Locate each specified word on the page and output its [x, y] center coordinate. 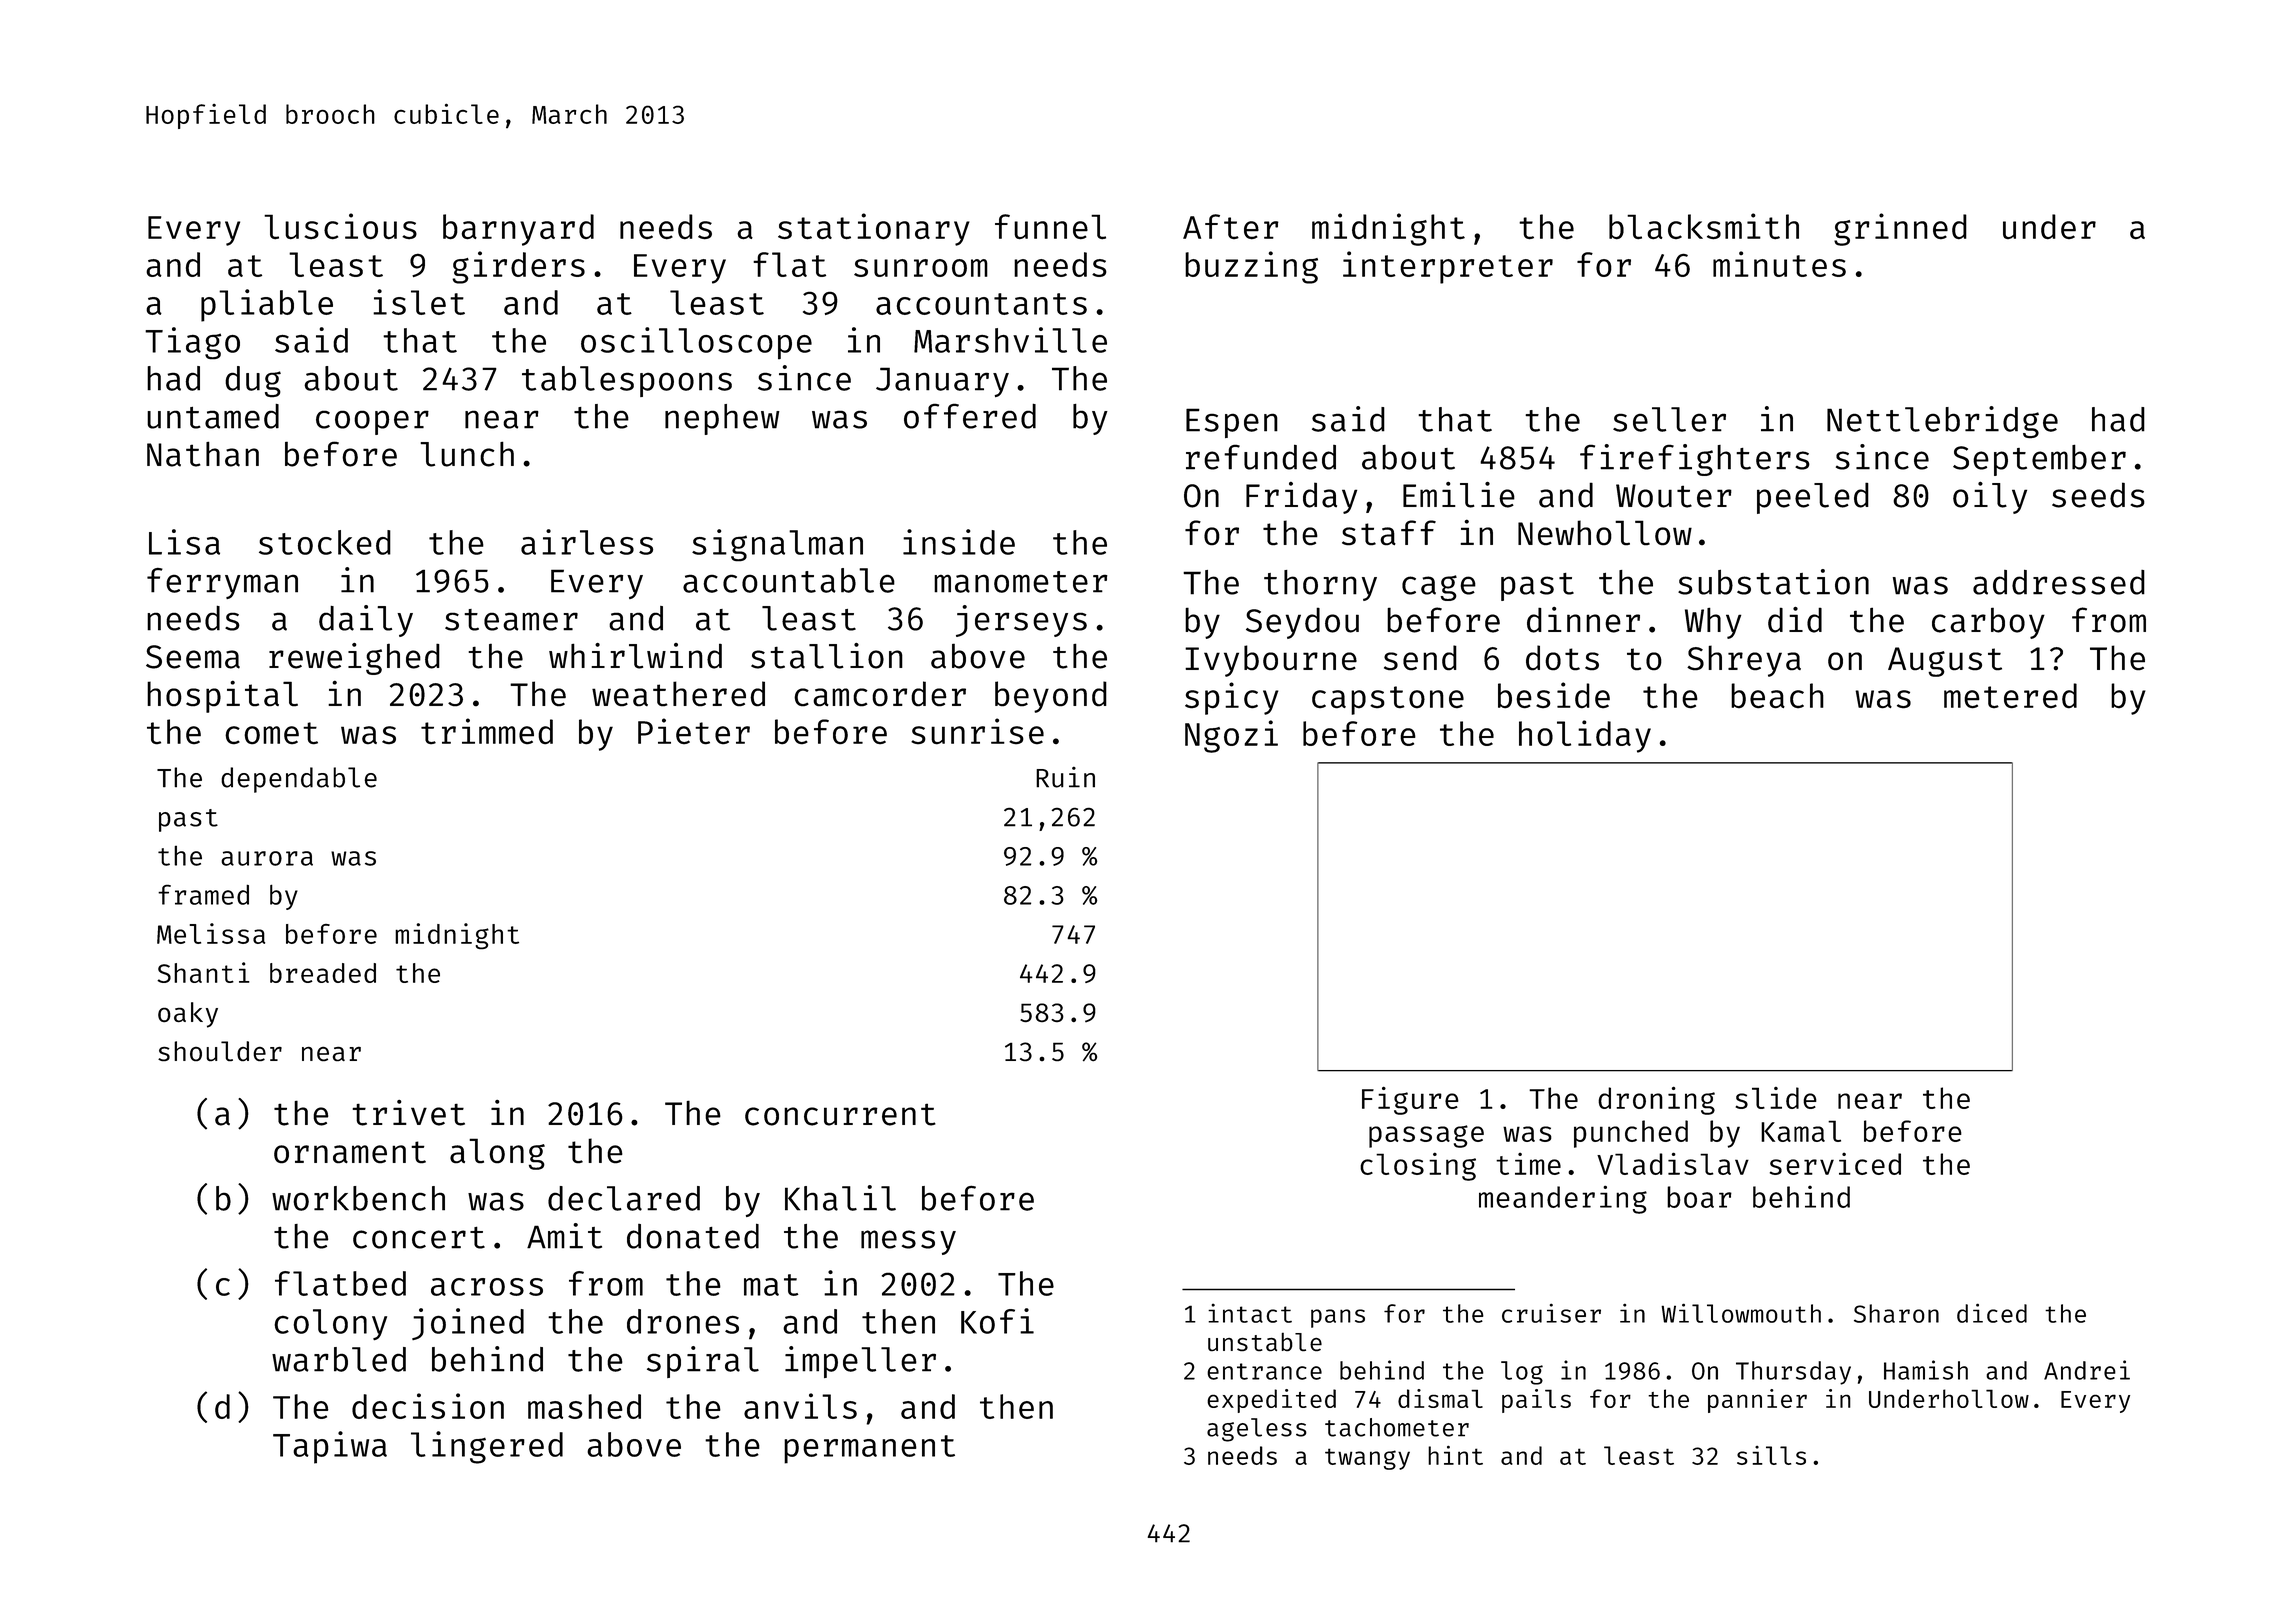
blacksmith [1704, 226]
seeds [2098, 495]
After [1231, 227]
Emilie [1459, 495]
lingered [487, 1447]
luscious [340, 226]
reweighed [354, 659]
